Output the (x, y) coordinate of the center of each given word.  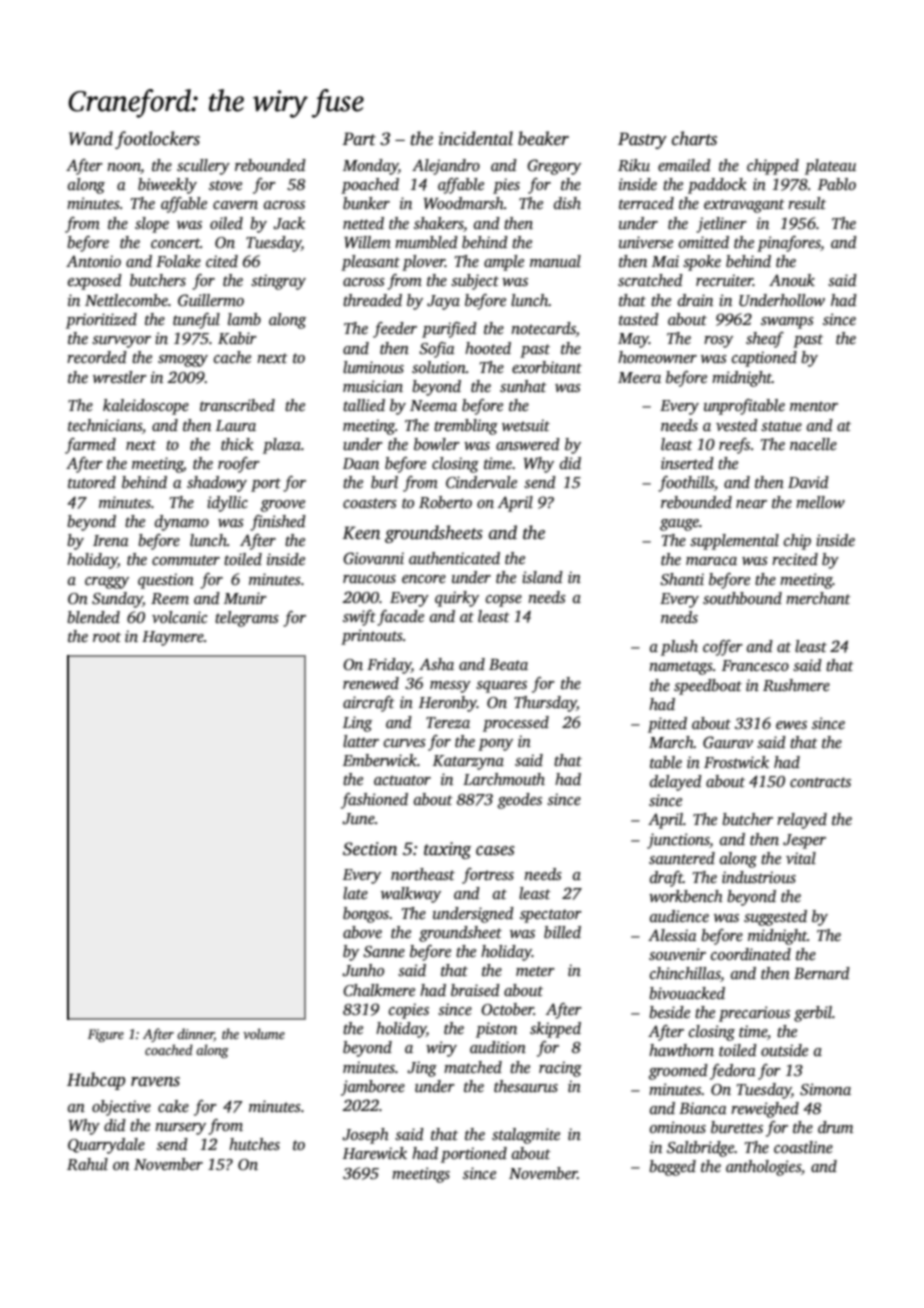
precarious (754, 1014)
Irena (111, 540)
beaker (543, 138)
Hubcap (96, 1081)
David (808, 482)
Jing (422, 1069)
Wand (91, 138)
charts (694, 138)
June (358, 819)
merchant (818, 598)
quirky (457, 599)
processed (516, 724)
